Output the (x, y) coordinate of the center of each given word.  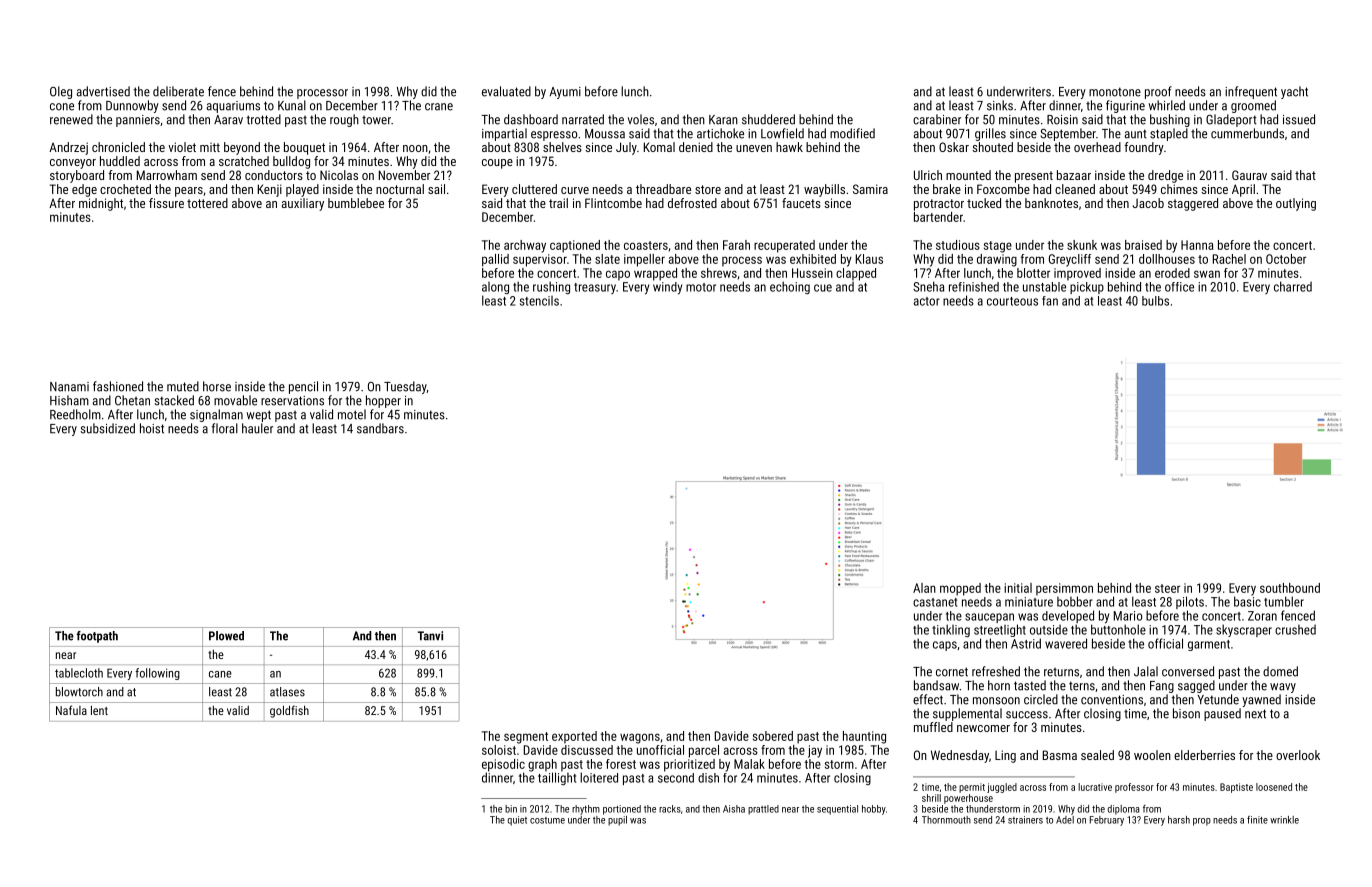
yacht (1294, 92)
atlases (287, 692)
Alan (924, 588)
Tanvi (430, 636)
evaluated (506, 91)
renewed (71, 119)
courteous (1012, 301)
